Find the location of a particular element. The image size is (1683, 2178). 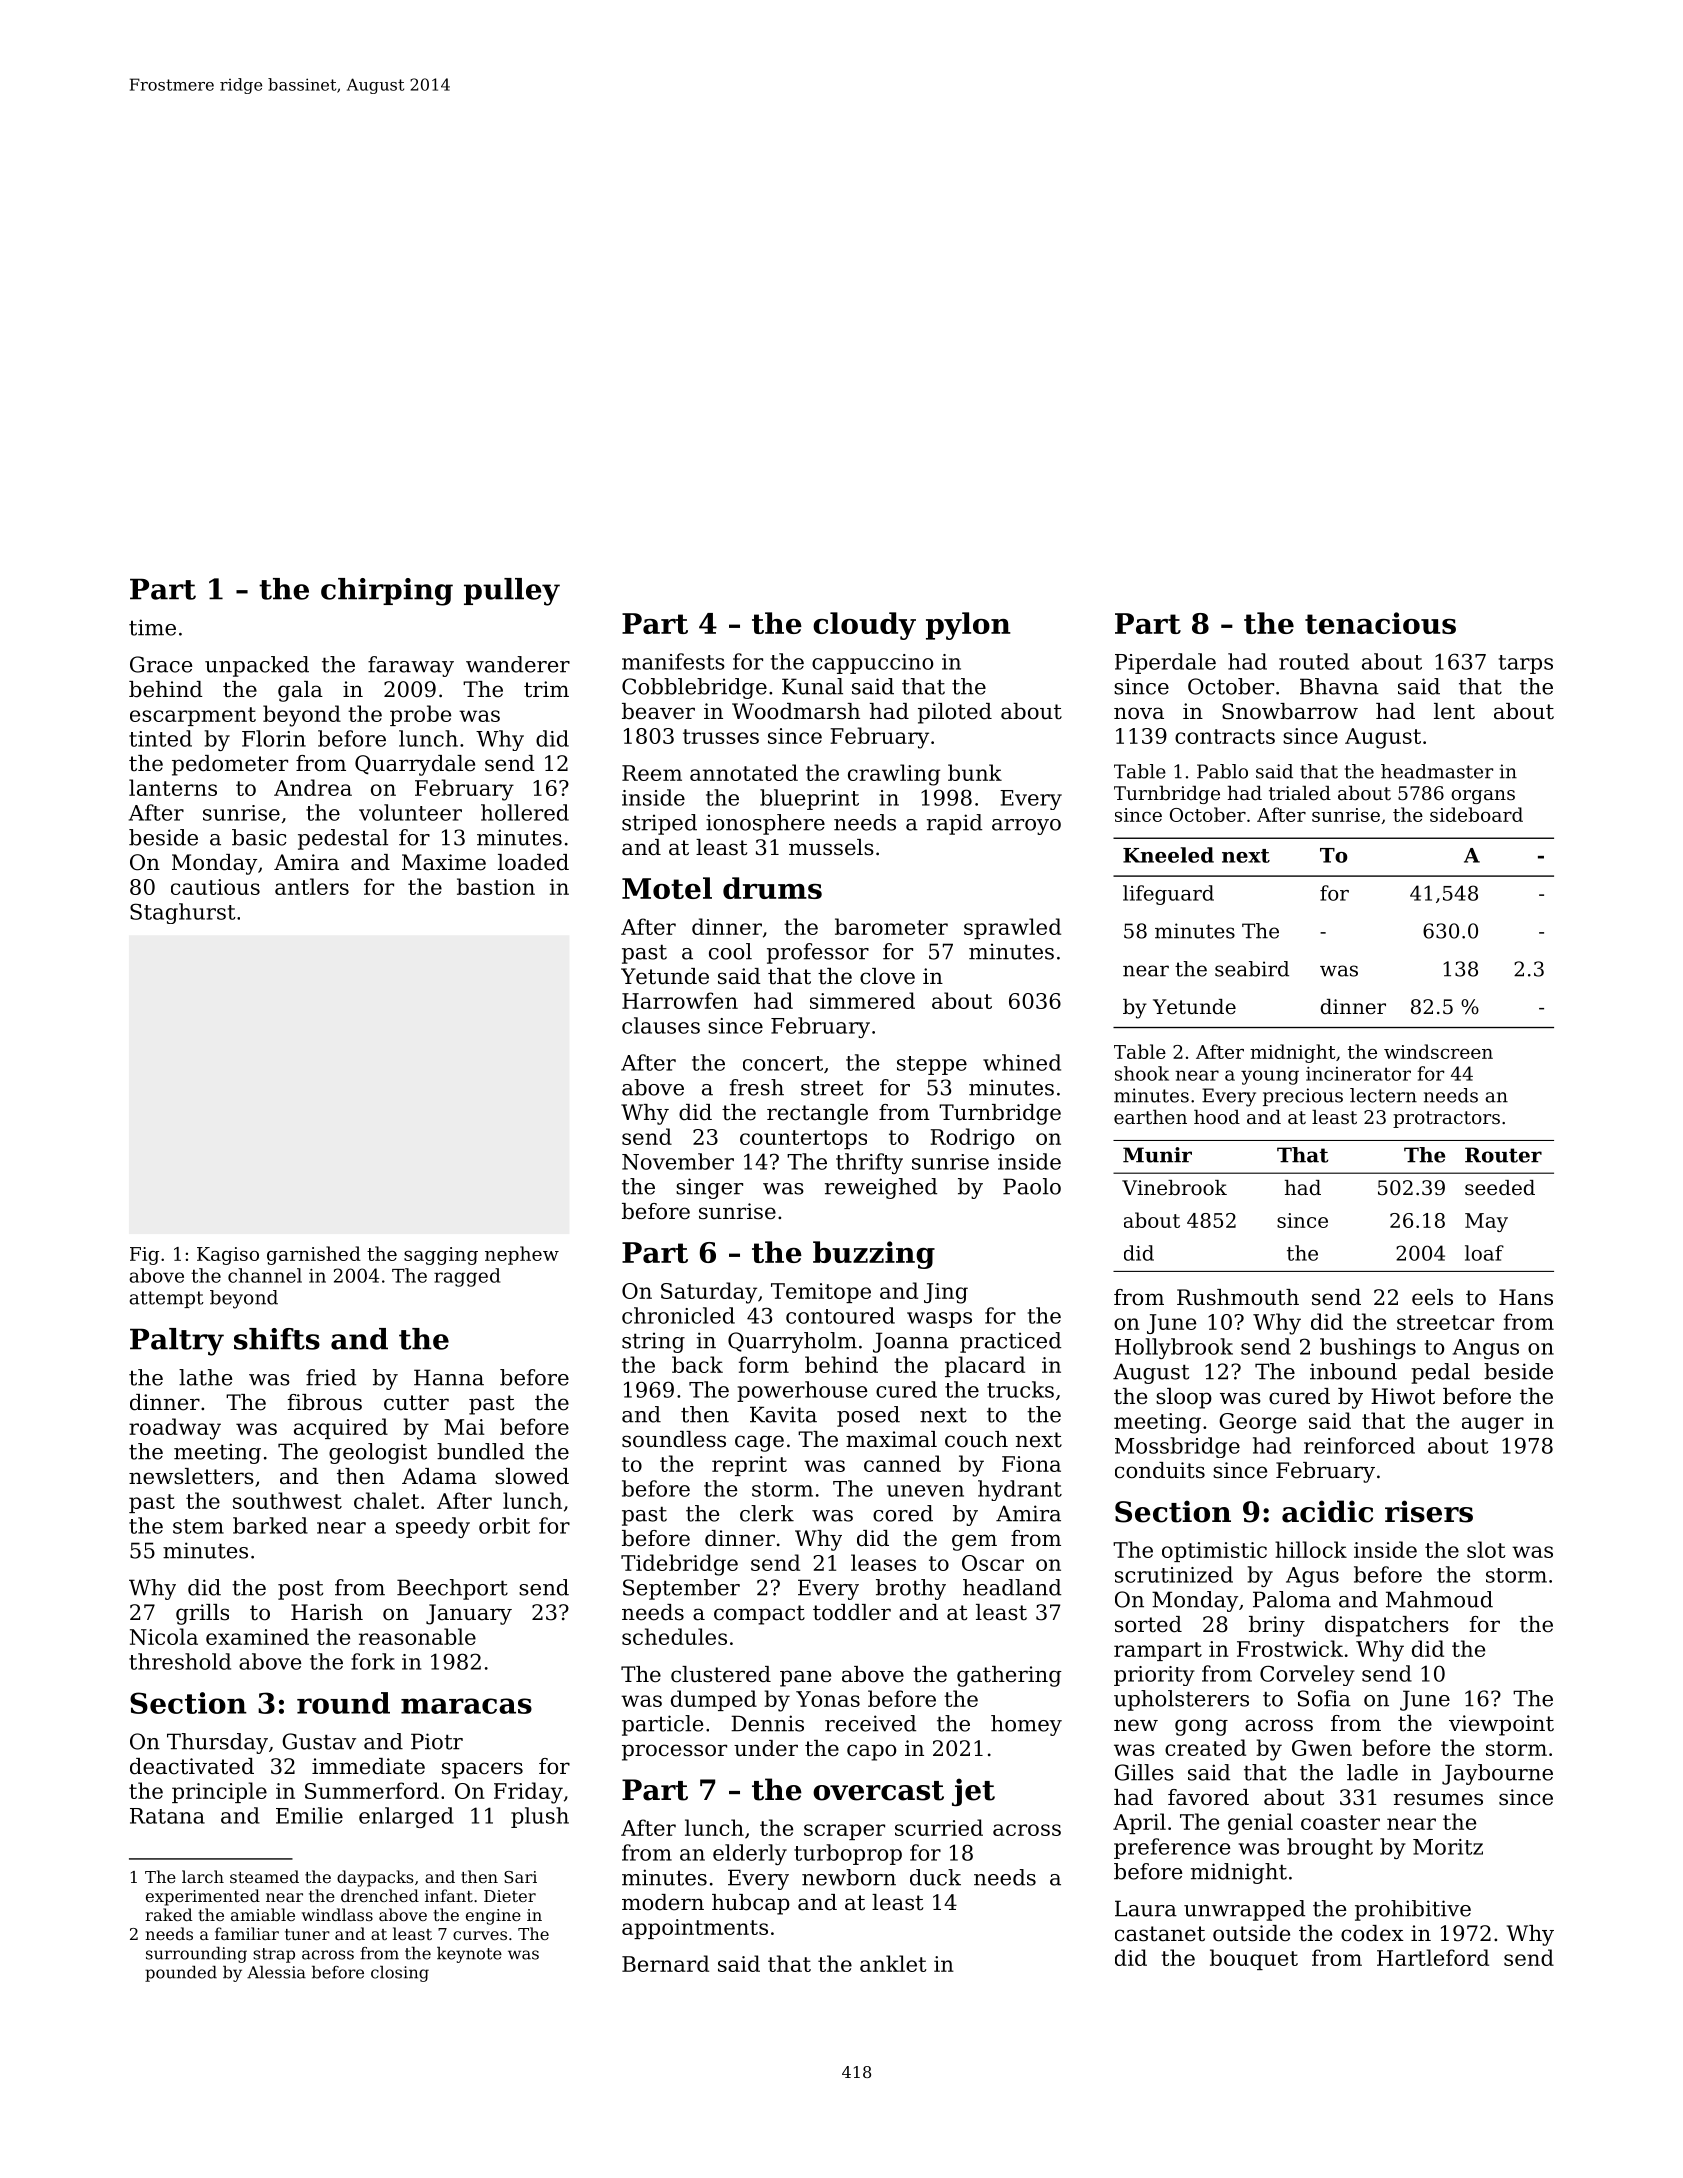

Andrea is located at coordinates (313, 787).
